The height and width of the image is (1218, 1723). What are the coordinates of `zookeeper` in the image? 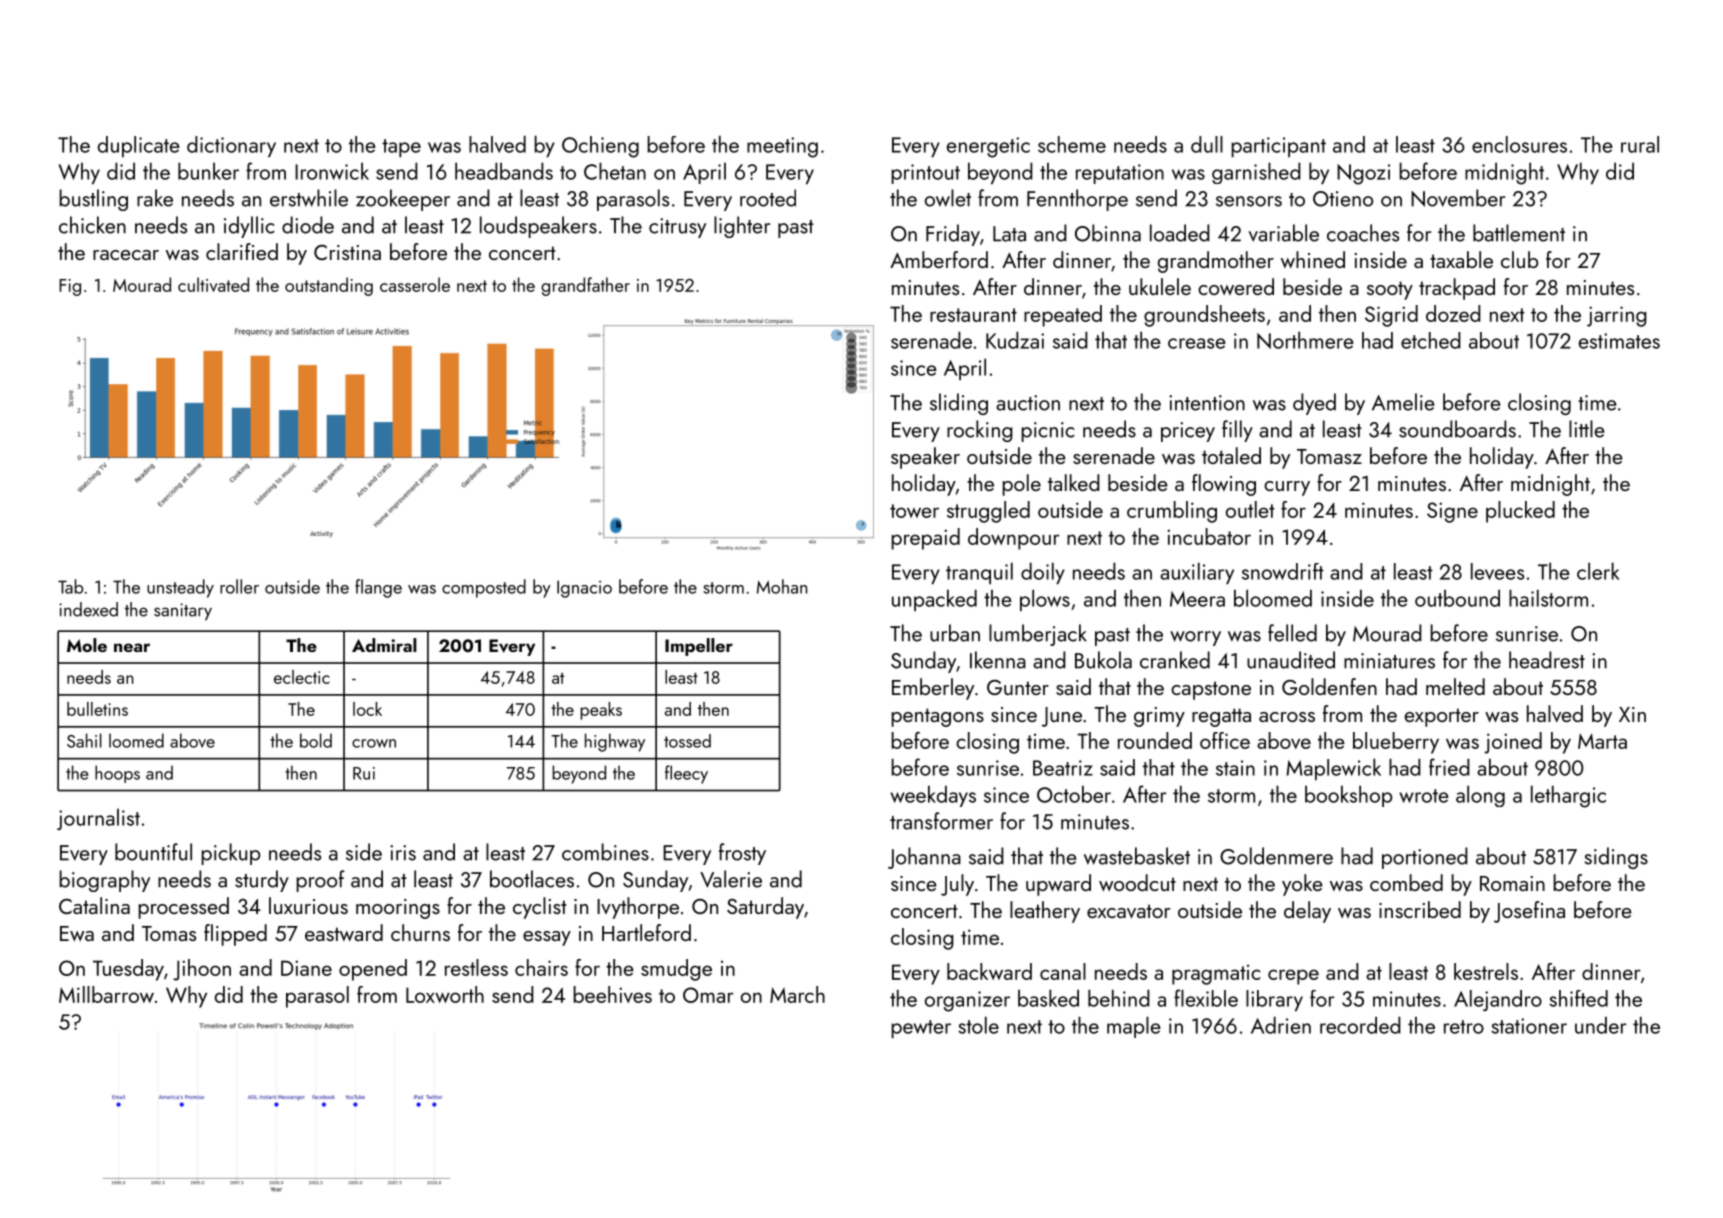 It's located at (403, 200).
